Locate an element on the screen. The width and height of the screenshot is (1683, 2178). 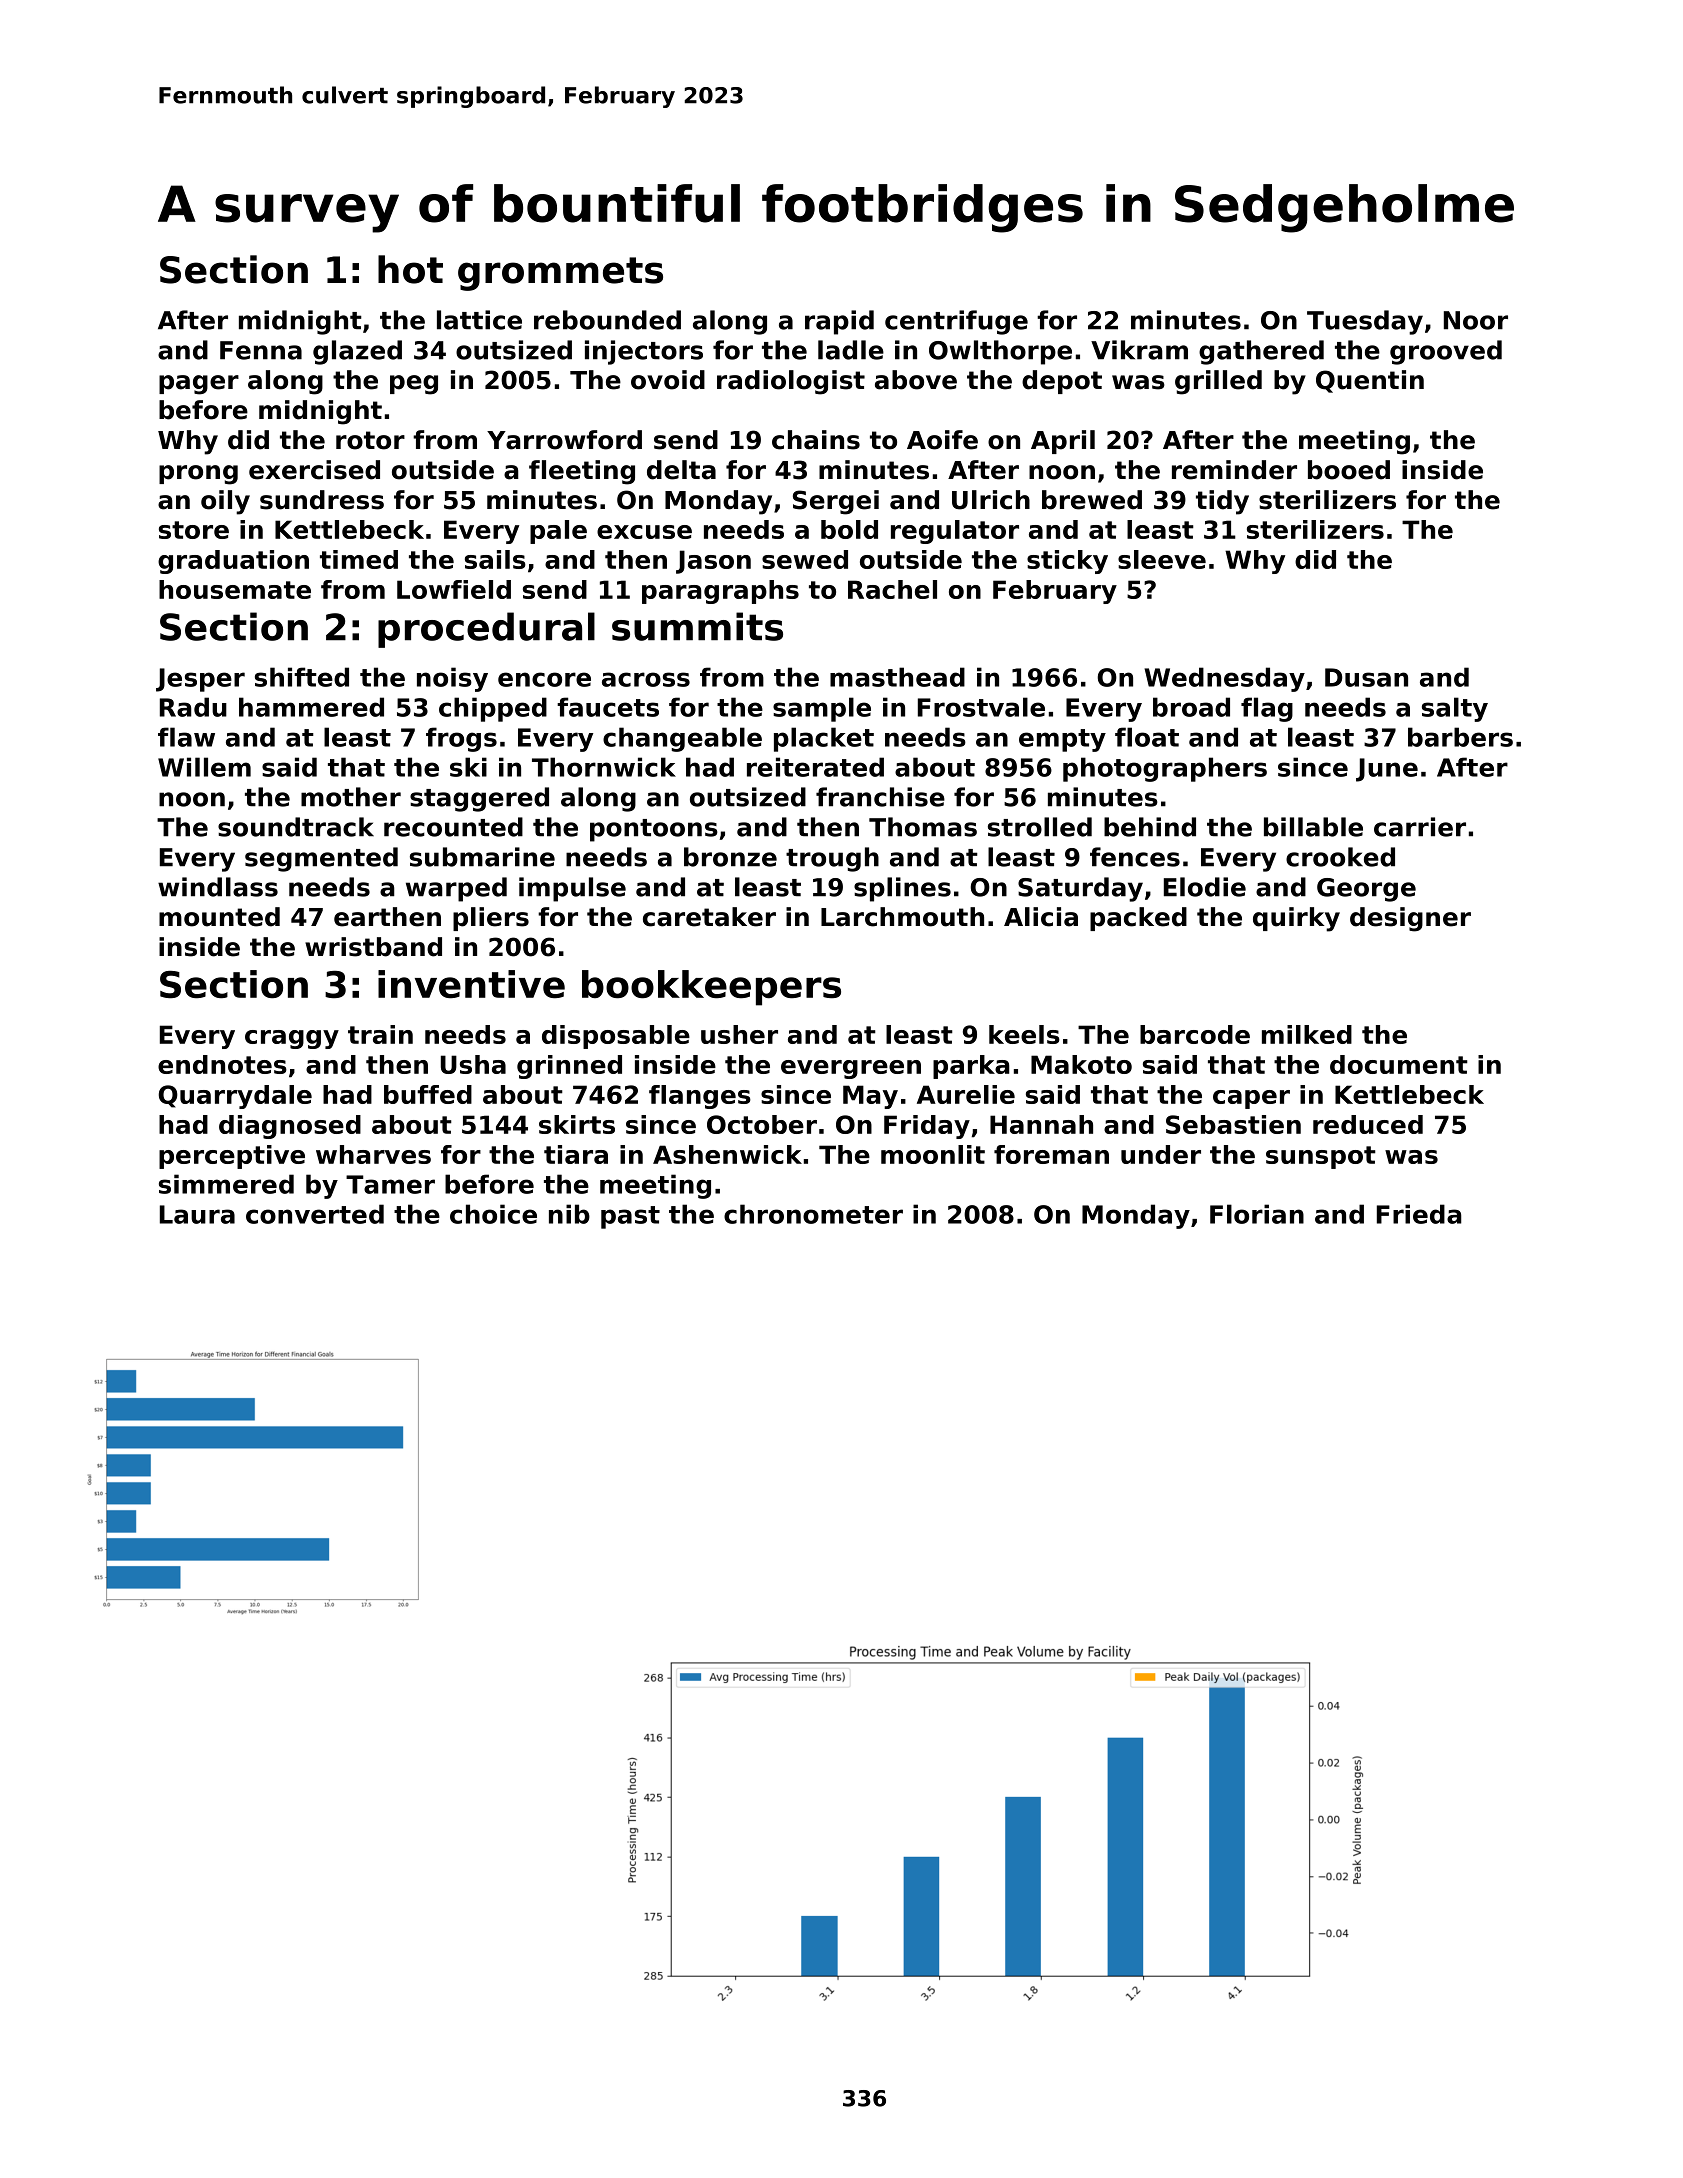
sample is located at coordinates (822, 709).
